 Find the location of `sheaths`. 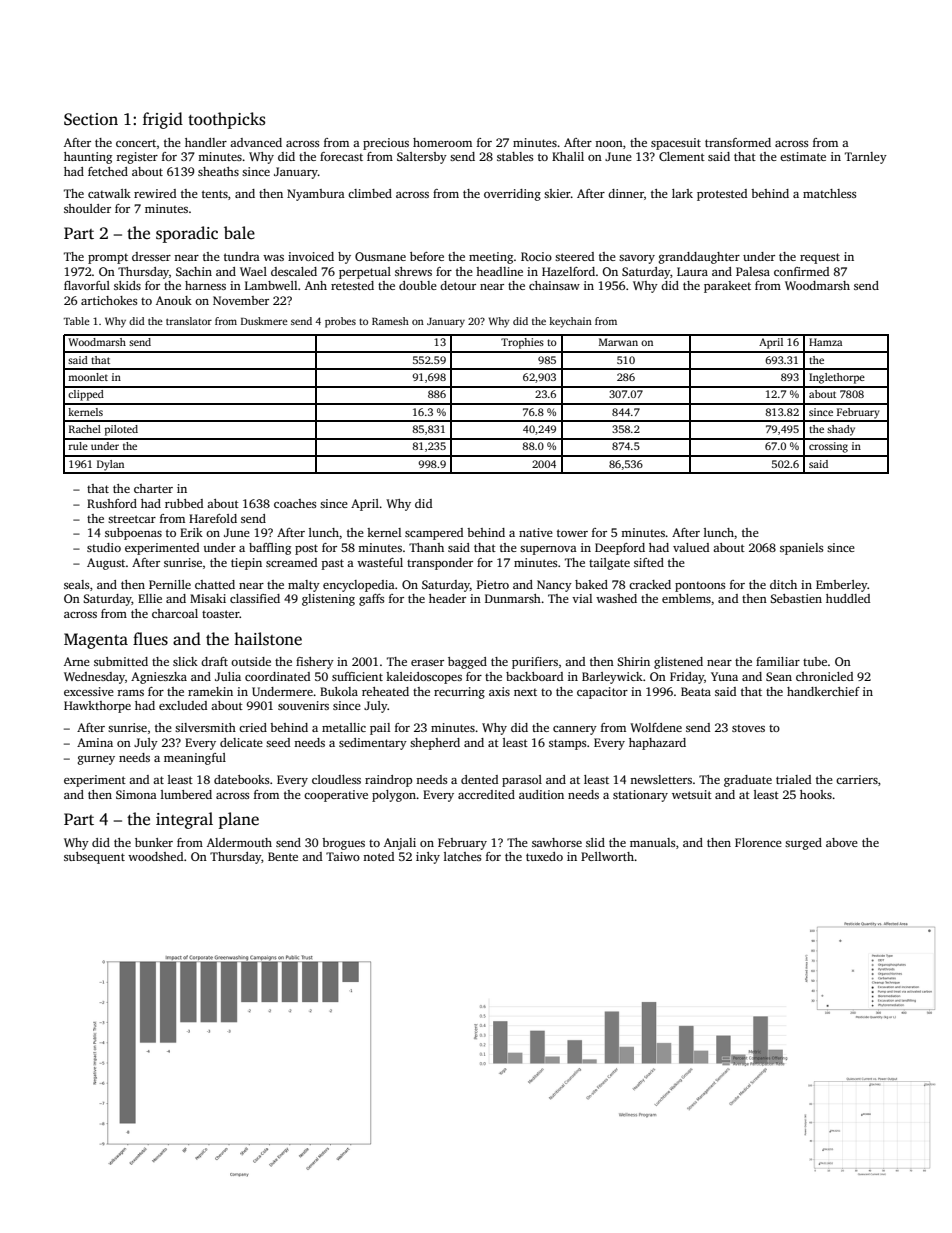

sheaths is located at coordinates (218, 171).
